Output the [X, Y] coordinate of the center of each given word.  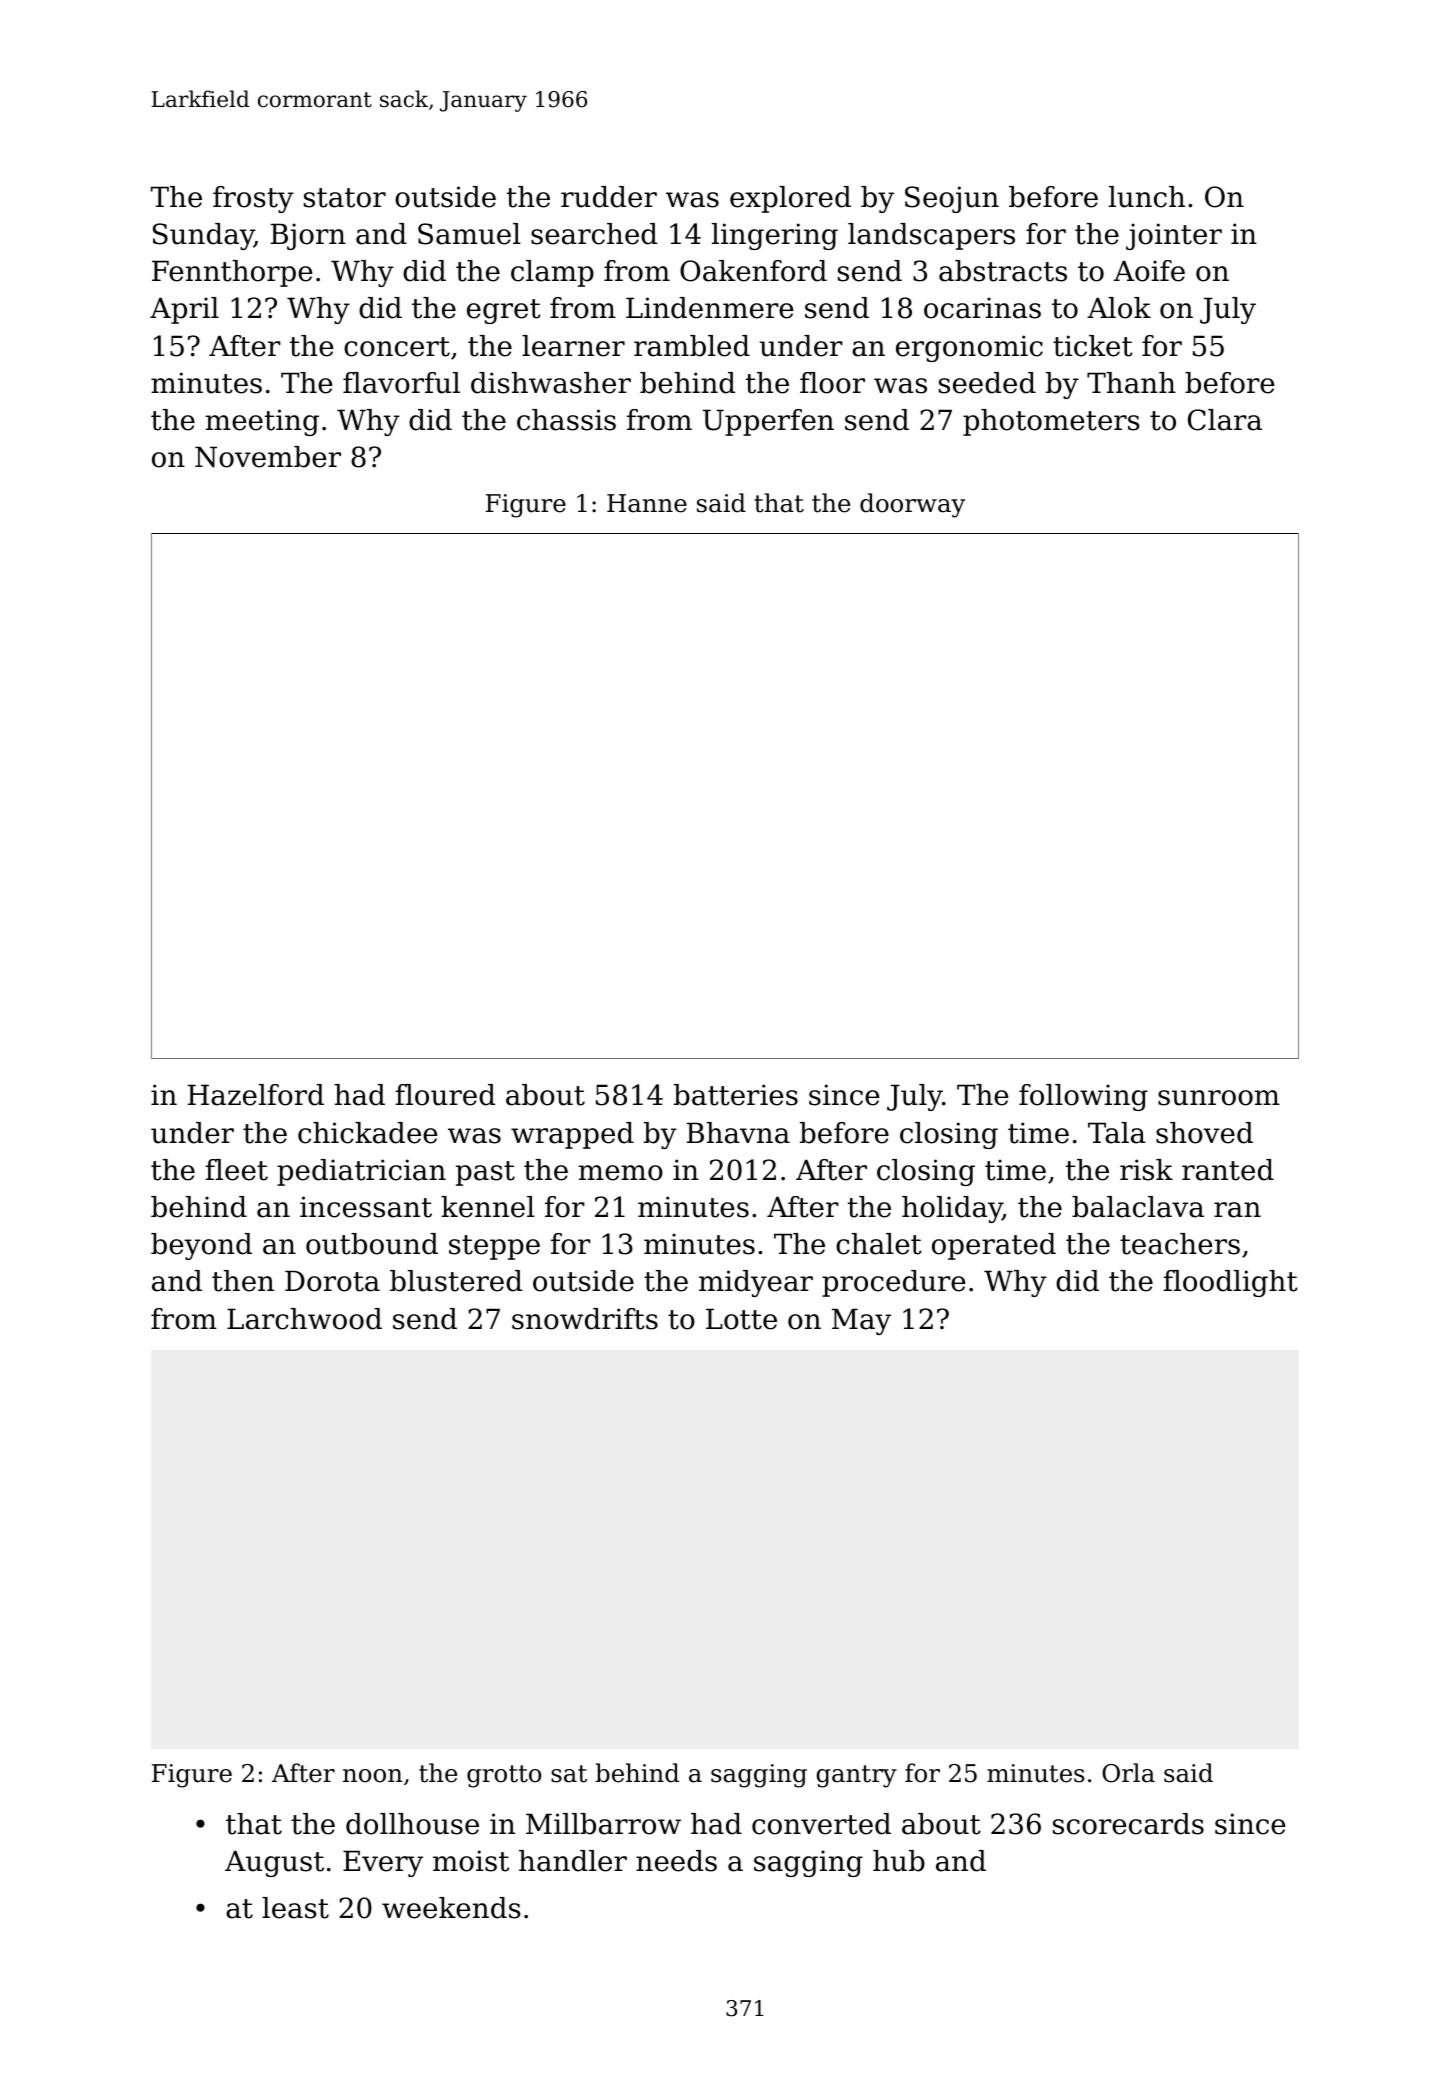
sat [569, 1774]
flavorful [401, 383]
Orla [1128, 1773]
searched [594, 234]
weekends [451, 1908]
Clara [1225, 420]
